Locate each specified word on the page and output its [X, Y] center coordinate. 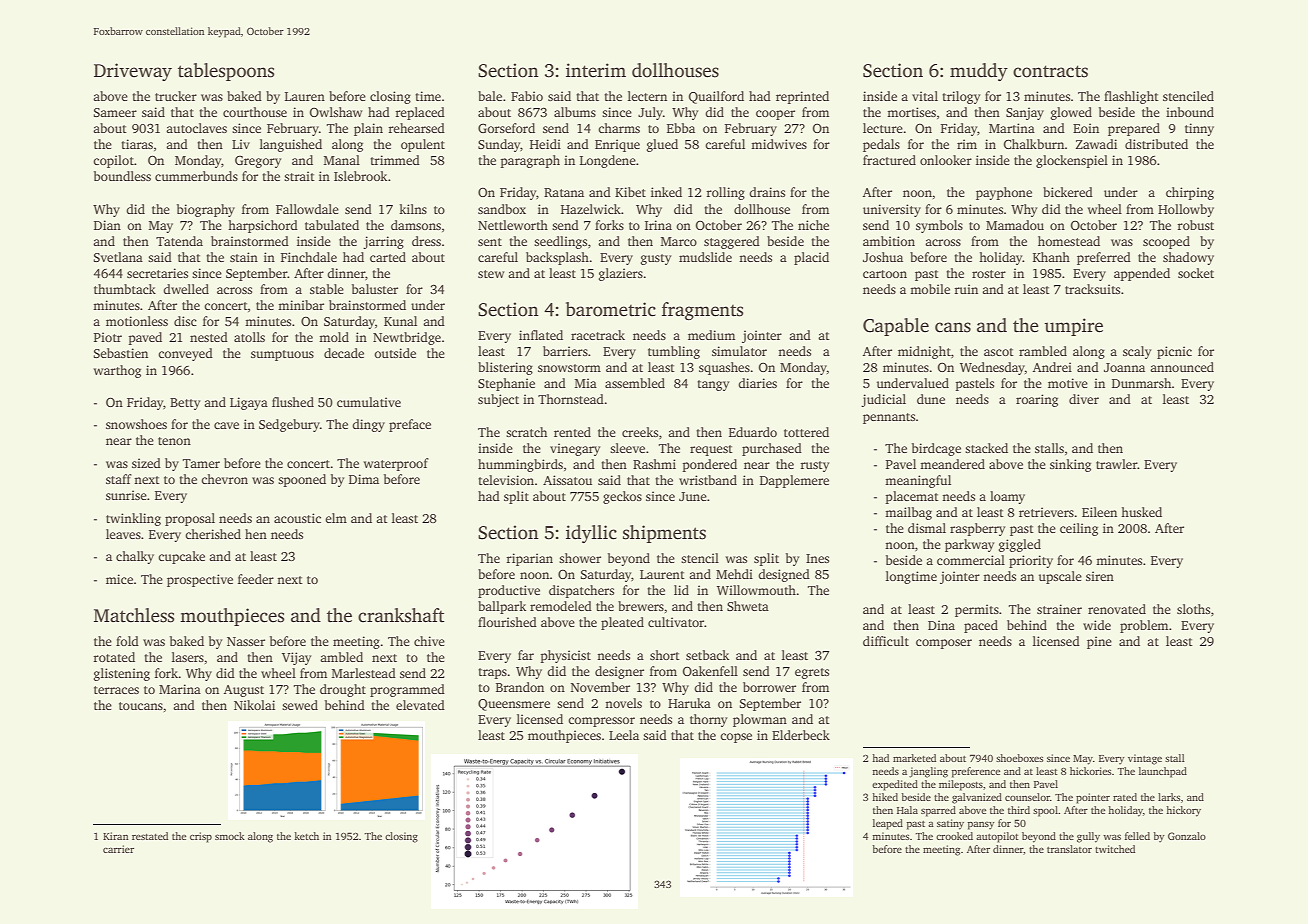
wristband [708, 480]
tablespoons [226, 72]
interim [596, 70]
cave [226, 425]
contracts [1050, 71]
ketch [306, 836]
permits [977, 610]
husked [1141, 512]
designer [619, 672]
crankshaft [401, 615]
